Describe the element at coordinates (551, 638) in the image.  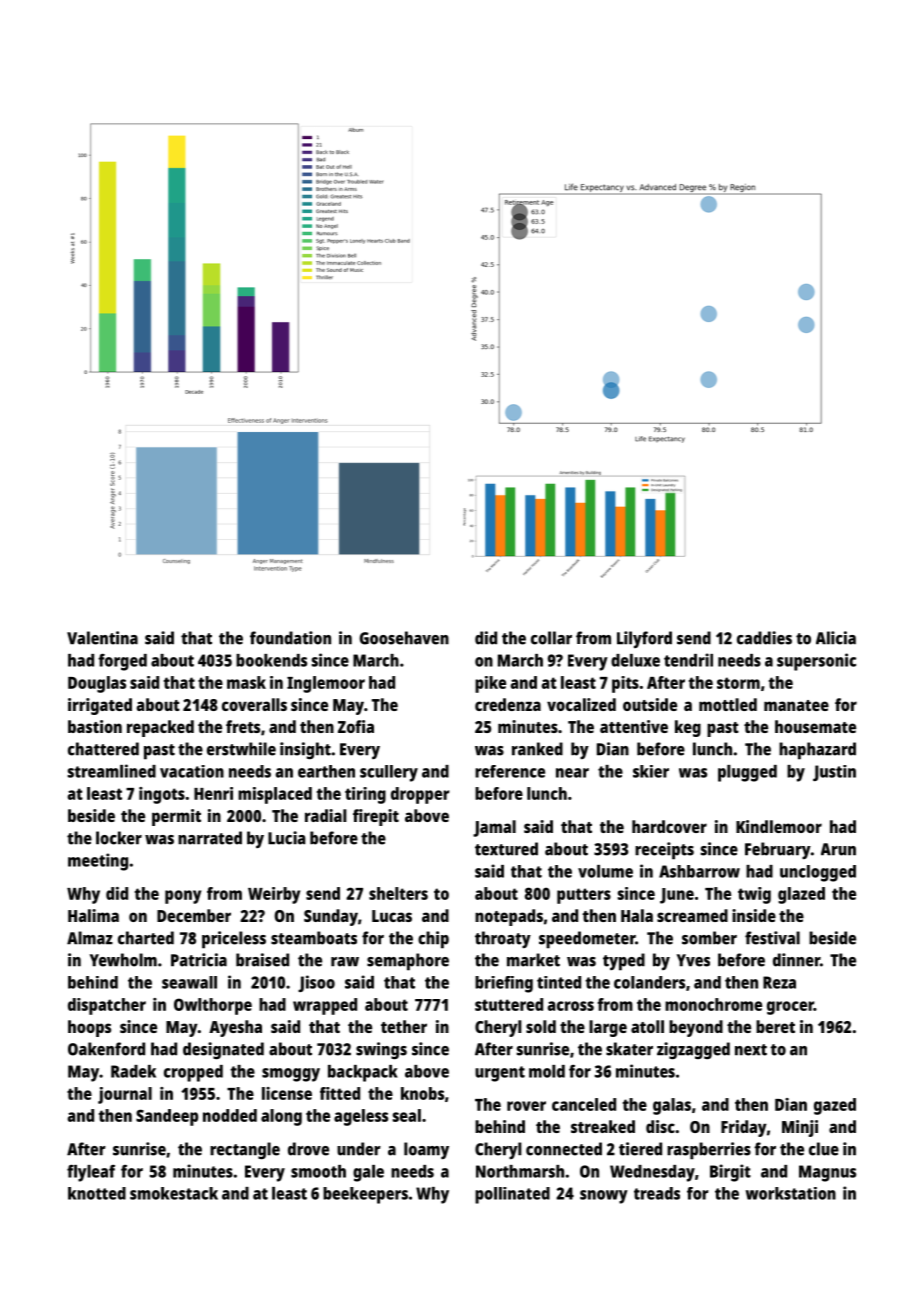
I see `collar` at that location.
